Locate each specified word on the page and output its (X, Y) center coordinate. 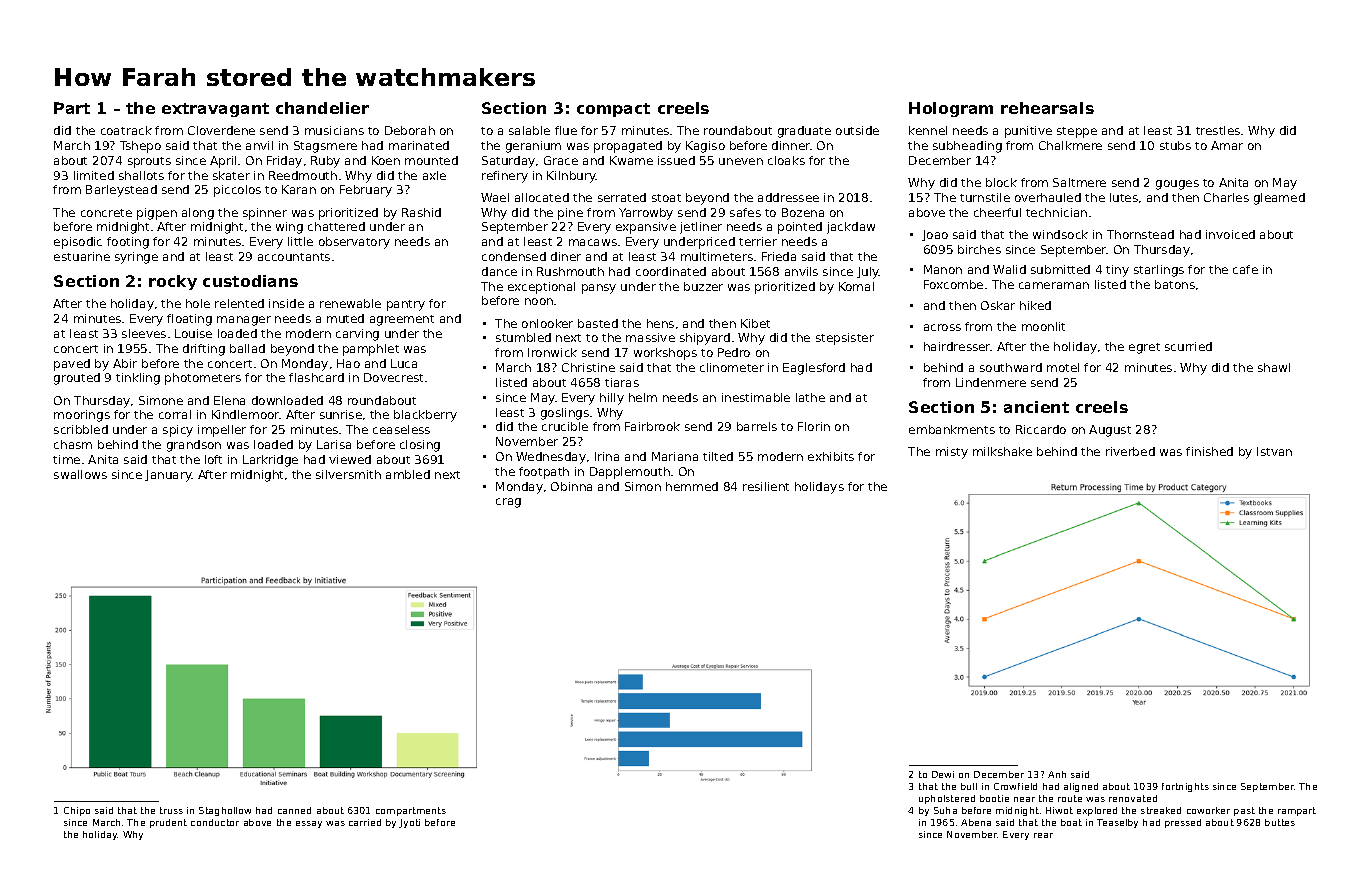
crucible (565, 426)
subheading (967, 147)
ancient (1036, 407)
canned (294, 810)
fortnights (1185, 787)
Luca (404, 363)
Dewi (943, 774)
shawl (1274, 367)
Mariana (675, 456)
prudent (168, 823)
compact (613, 110)
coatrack (126, 130)
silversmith (348, 474)
